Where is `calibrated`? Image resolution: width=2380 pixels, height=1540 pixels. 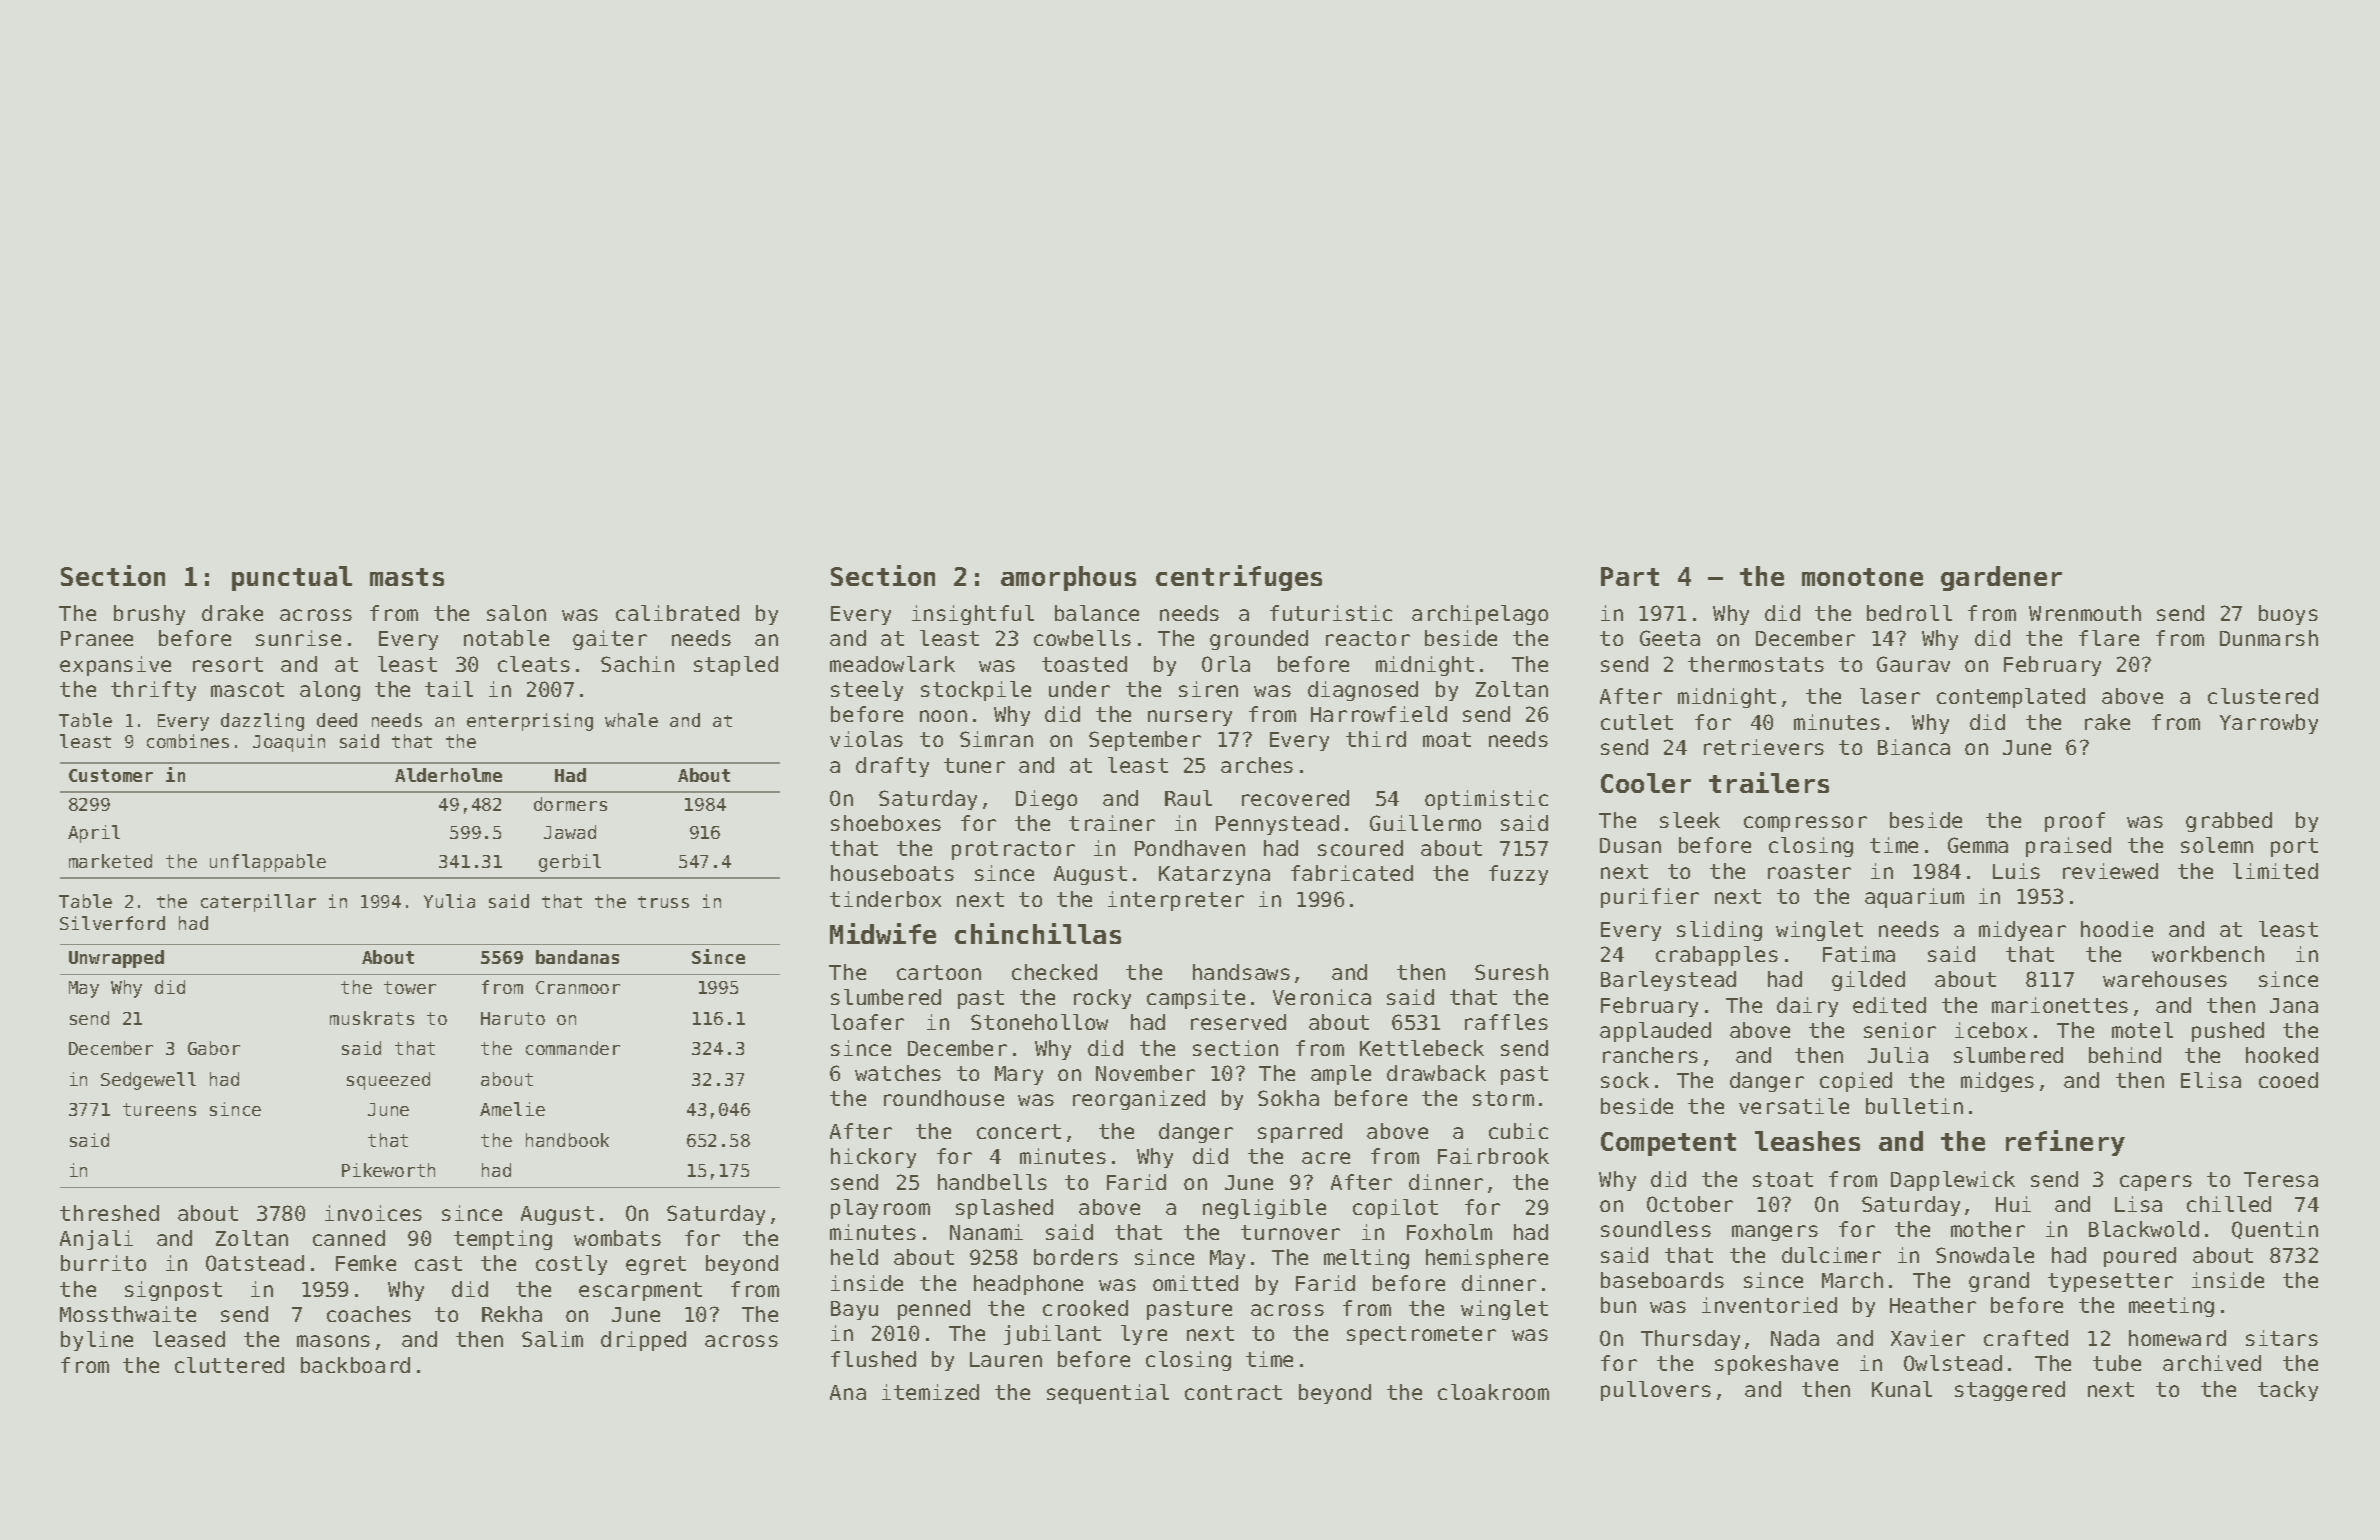 calibrated is located at coordinates (677, 613).
